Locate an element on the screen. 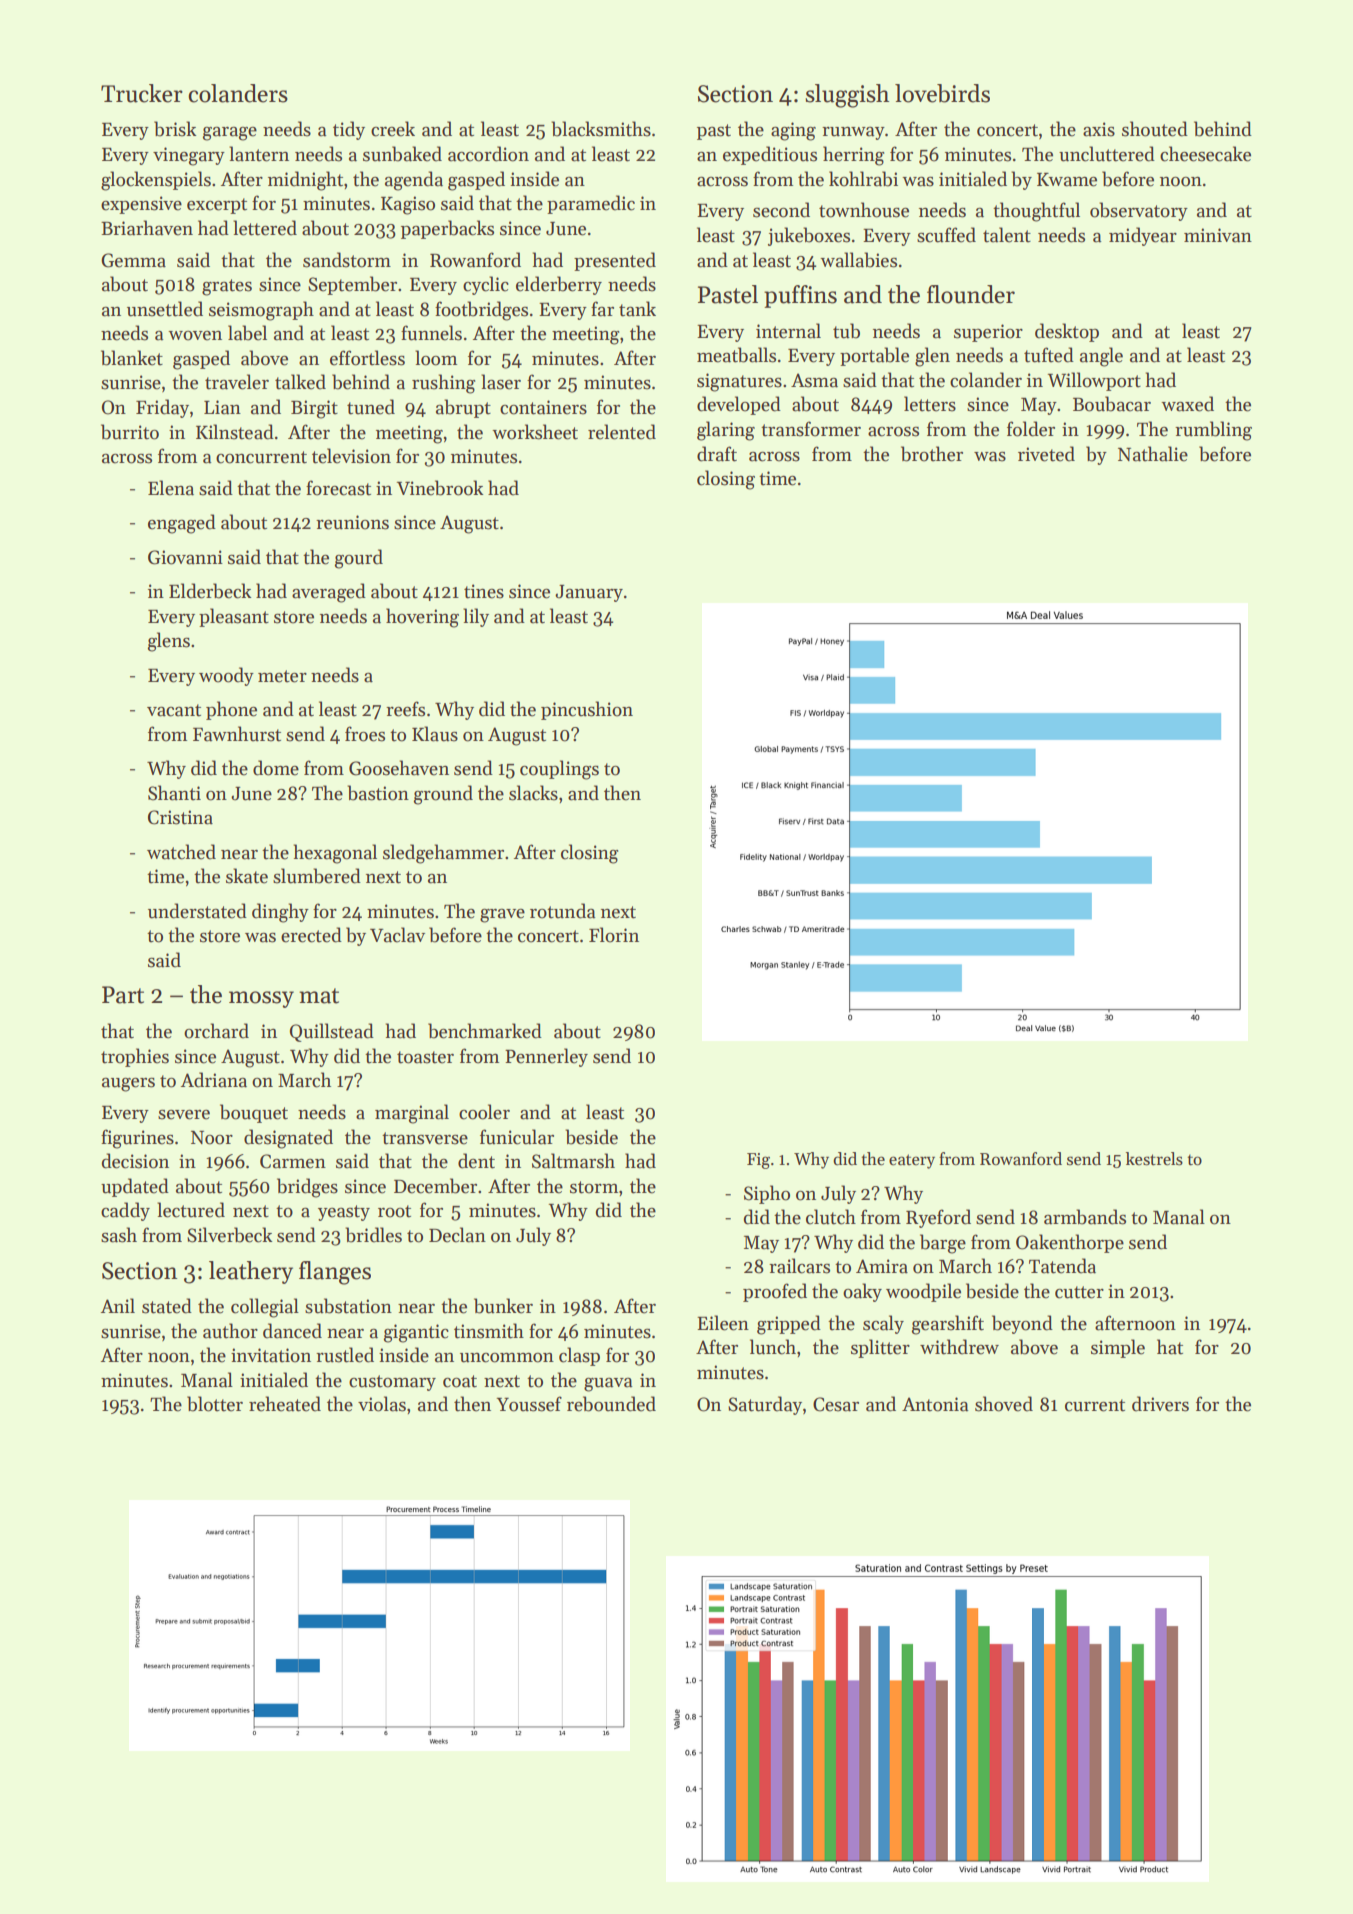 Image resolution: width=1353 pixels, height=1914 pixels. meter is located at coordinates (282, 676).
